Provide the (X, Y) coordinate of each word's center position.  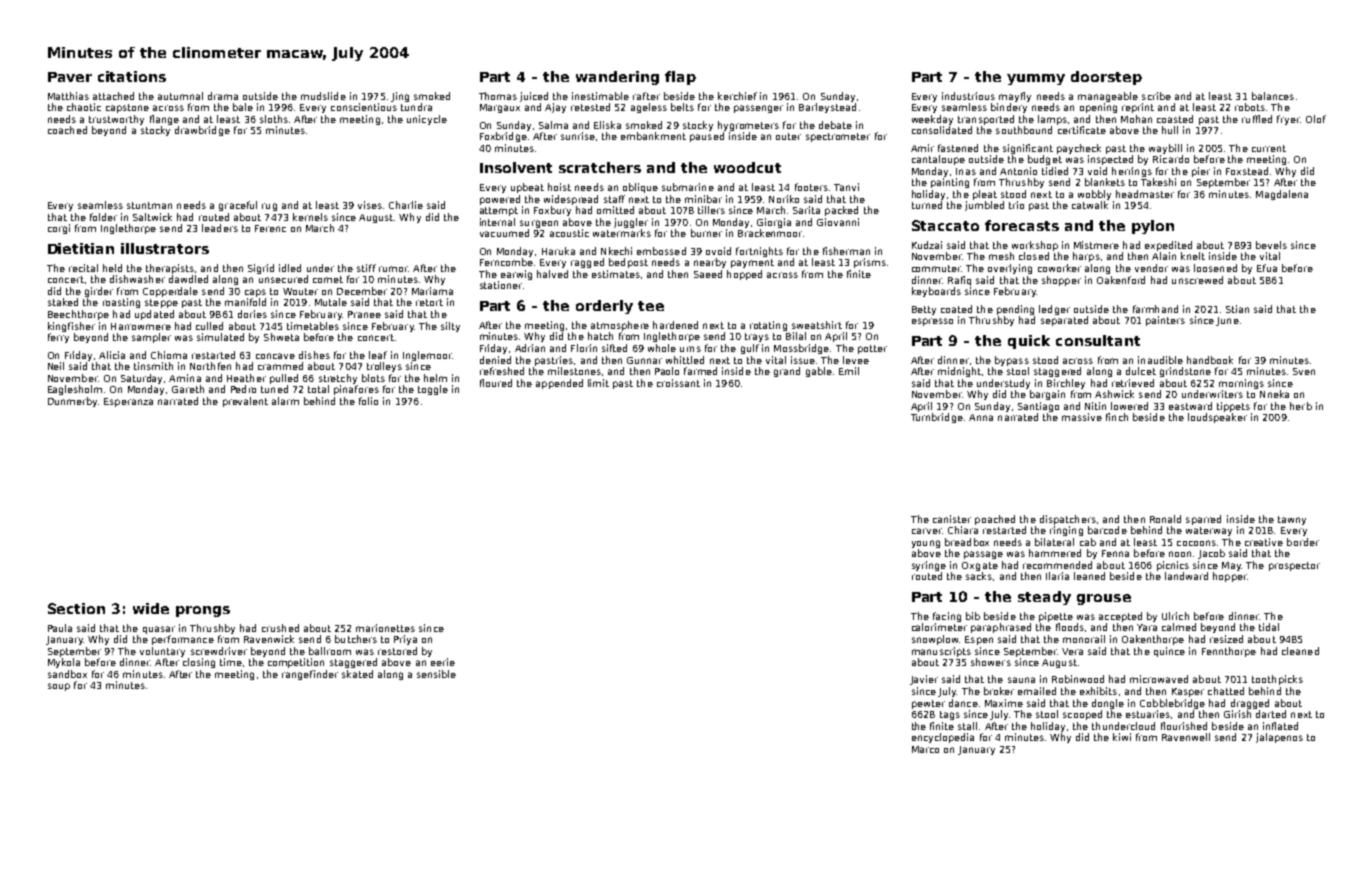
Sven (1304, 371)
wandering (617, 78)
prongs (203, 611)
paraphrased (1001, 628)
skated (357, 674)
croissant (678, 383)
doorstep (1106, 78)
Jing (400, 97)
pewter (928, 704)
